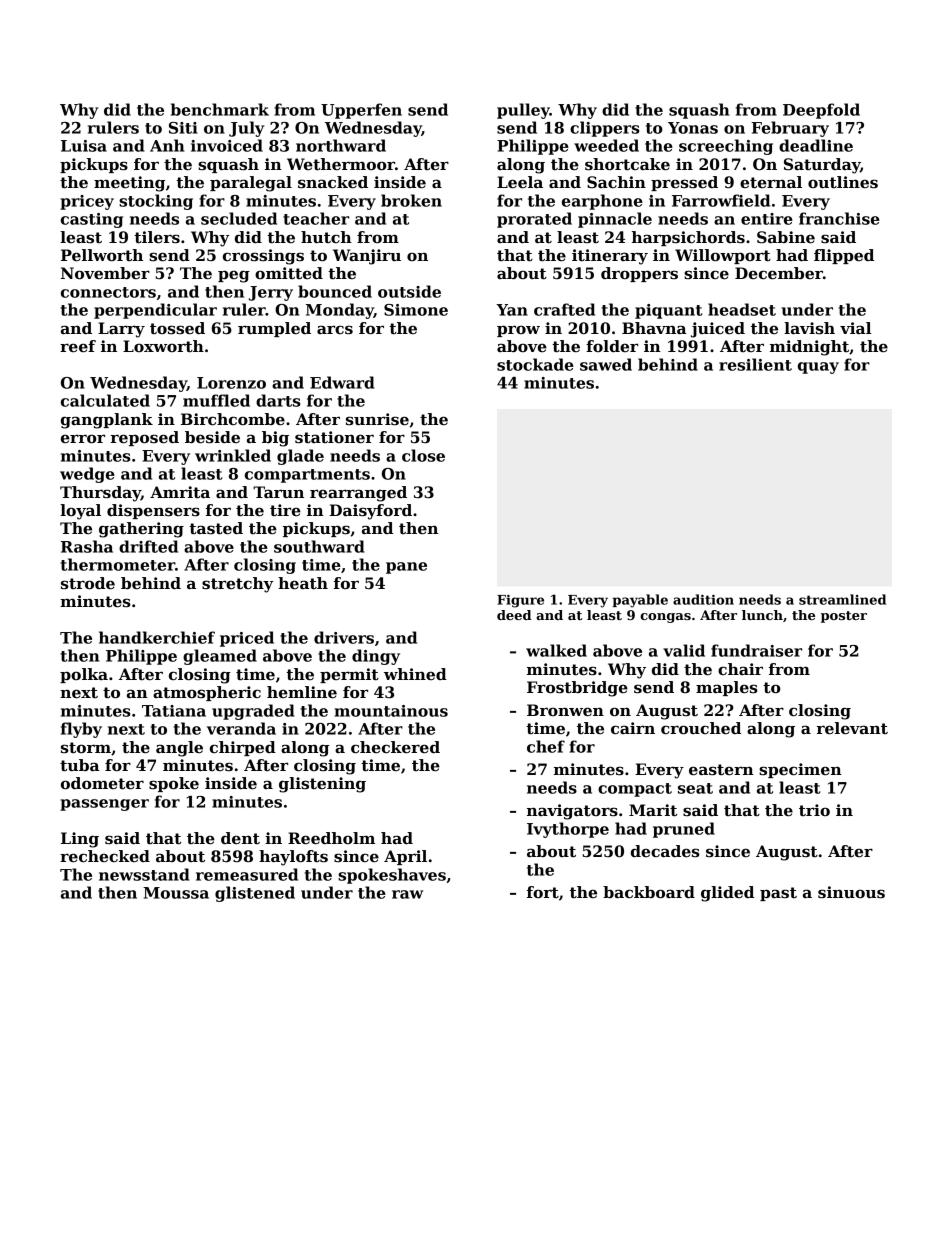 The image size is (952, 1233). I want to click on fort, so click(543, 892).
